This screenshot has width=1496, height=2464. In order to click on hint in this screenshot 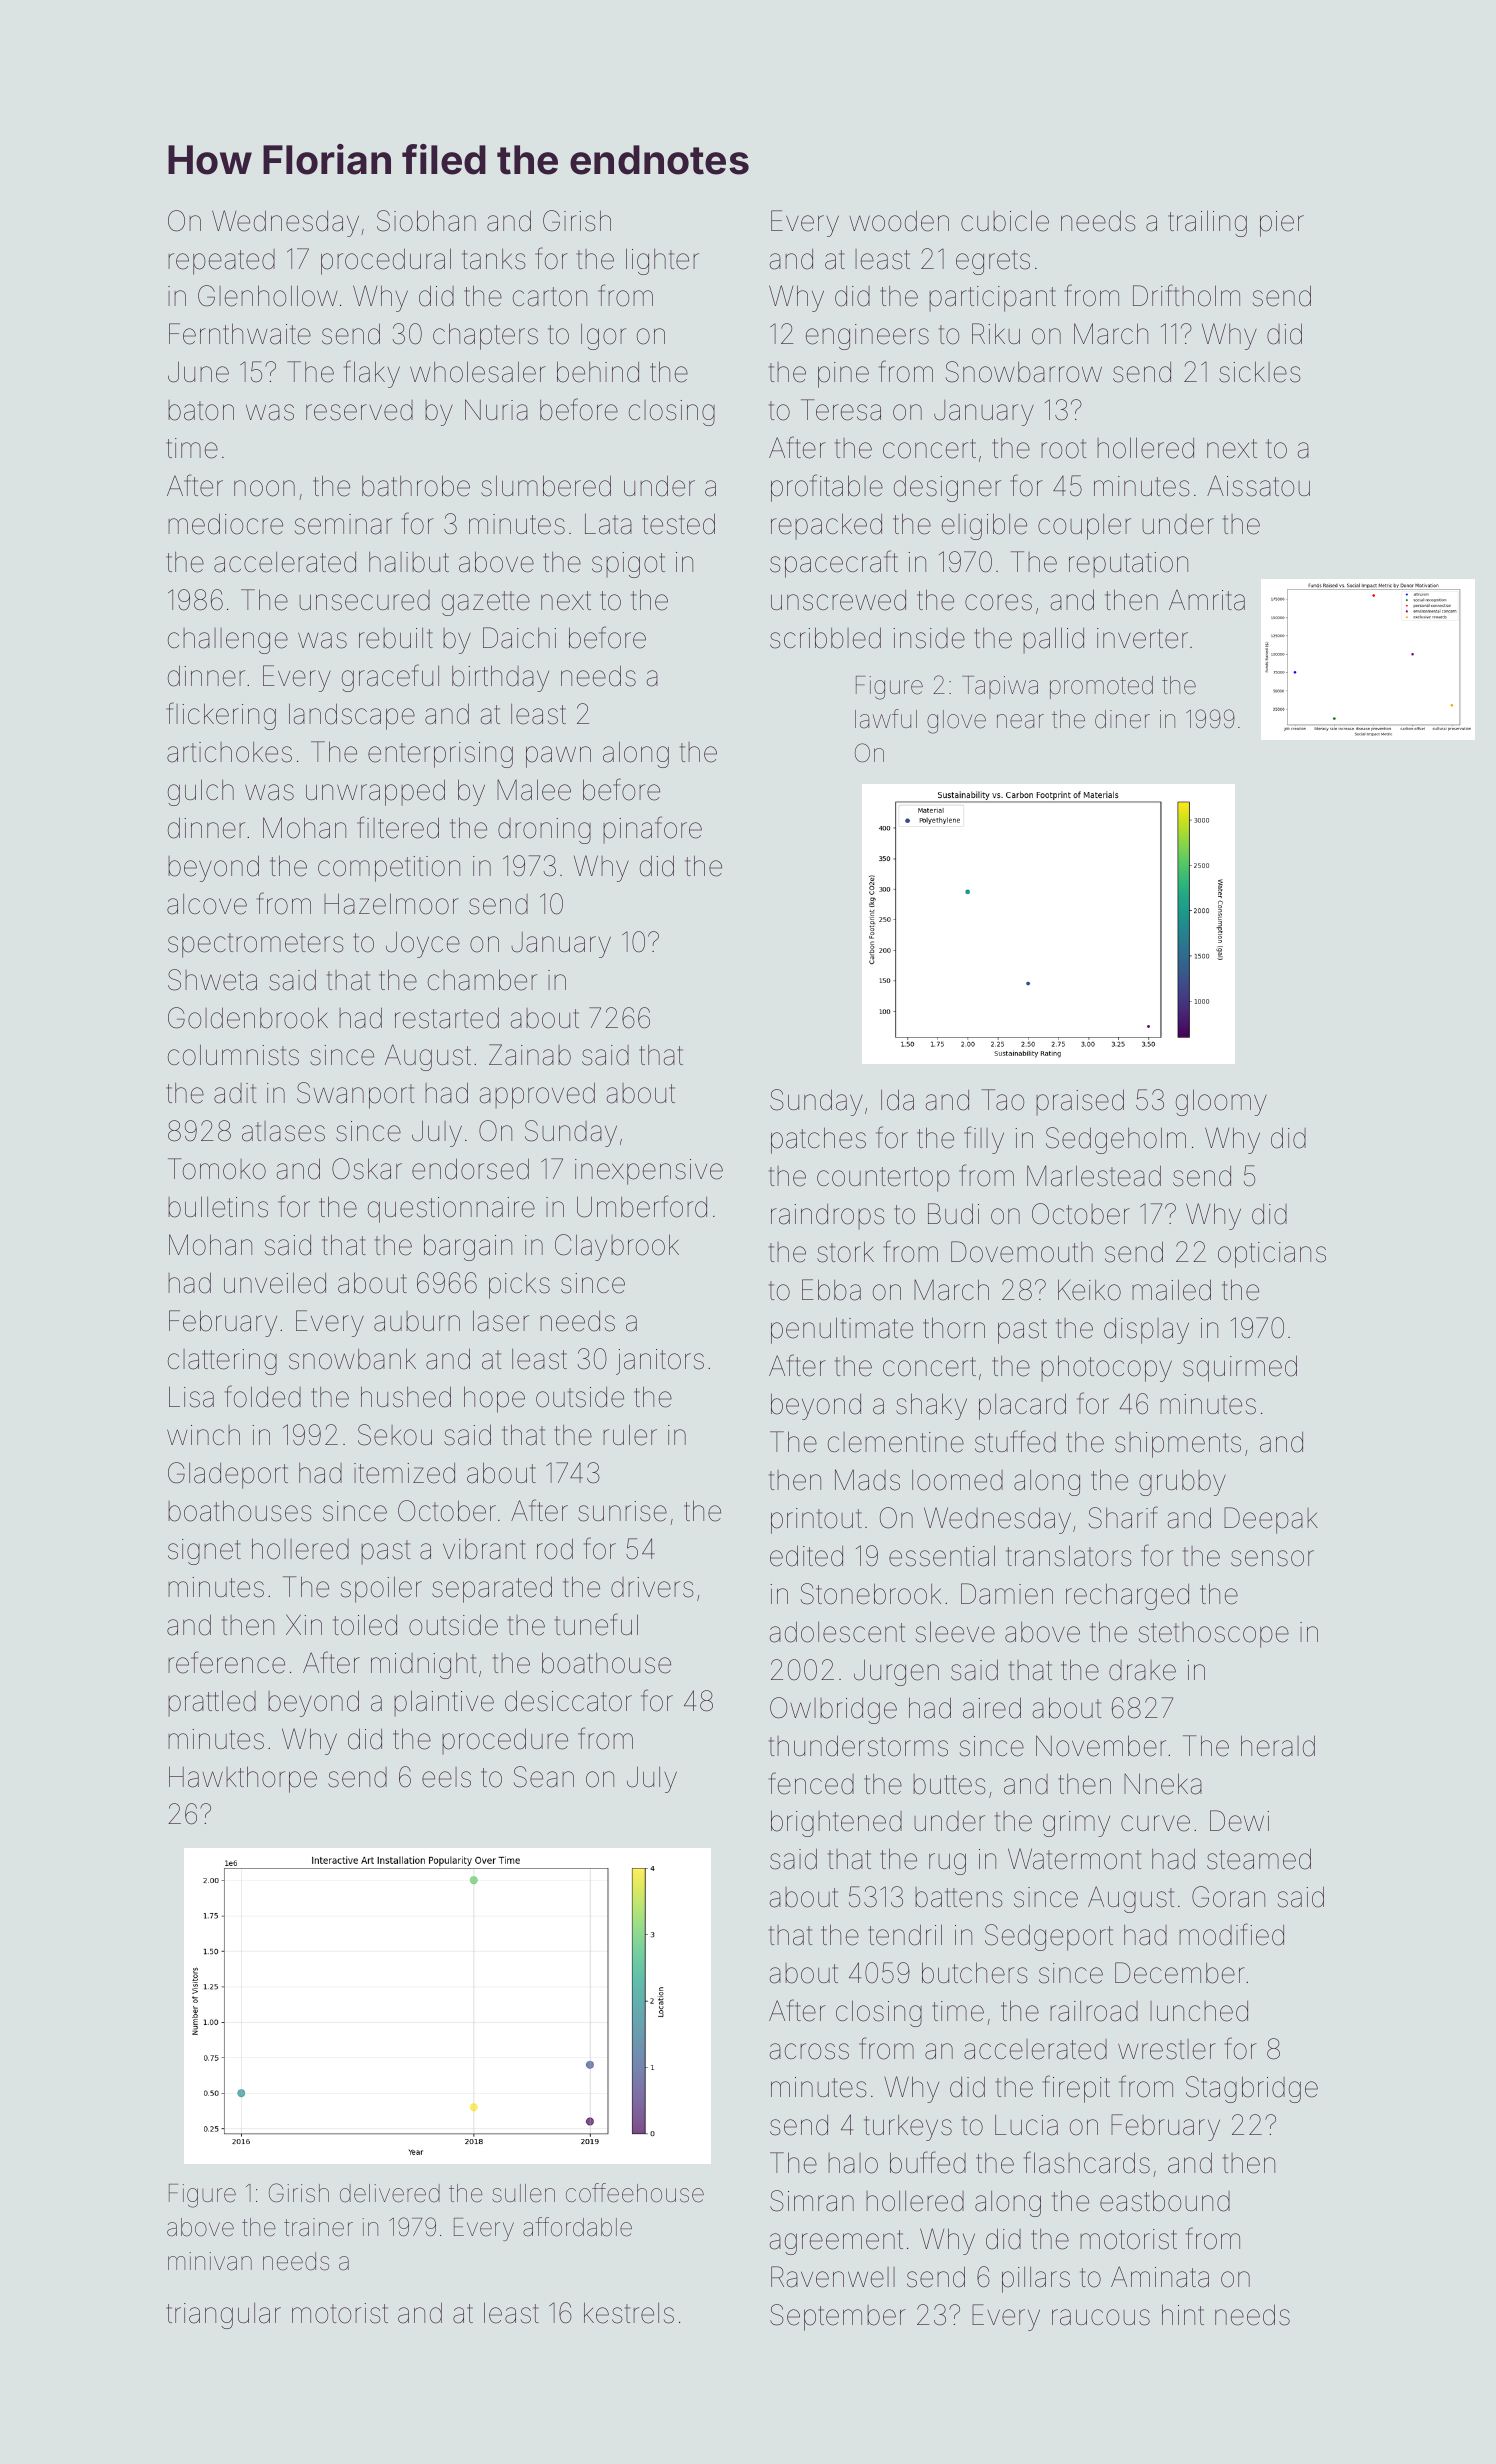, I will do `click(1183, 2314)`.
